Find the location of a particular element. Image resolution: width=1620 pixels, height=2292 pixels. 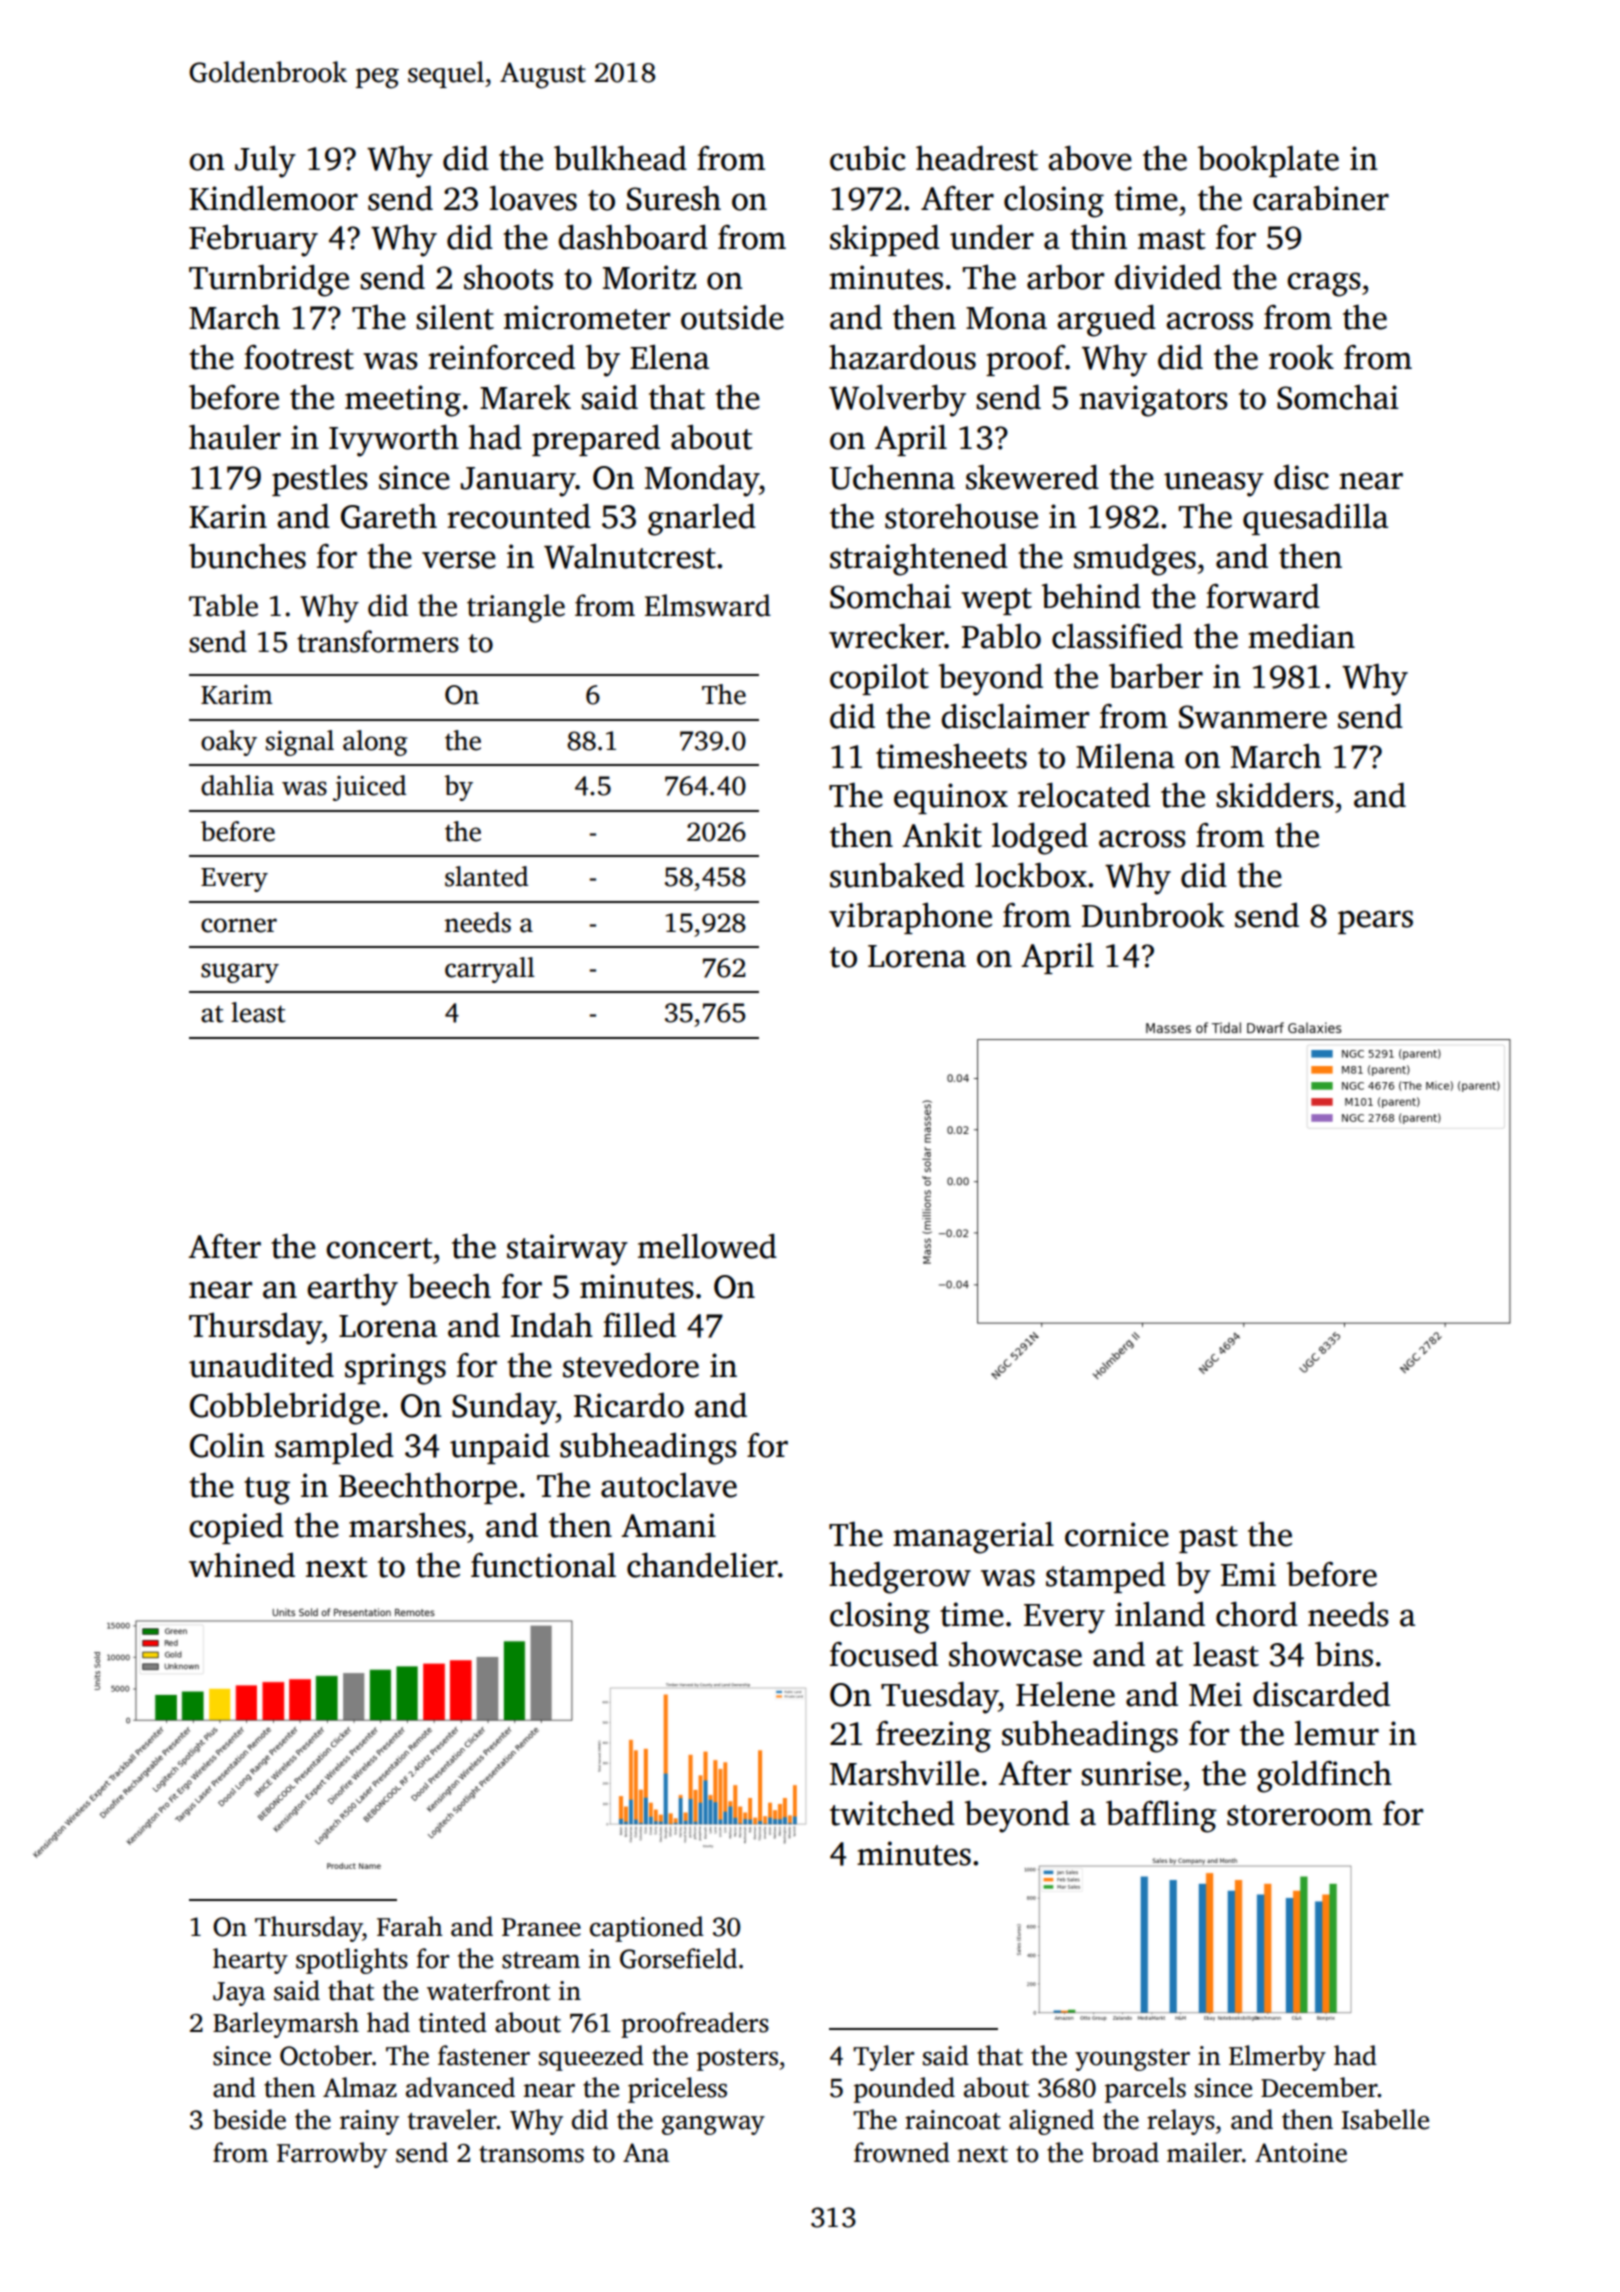

Farrowby is located at coordinates (332, 2155).
